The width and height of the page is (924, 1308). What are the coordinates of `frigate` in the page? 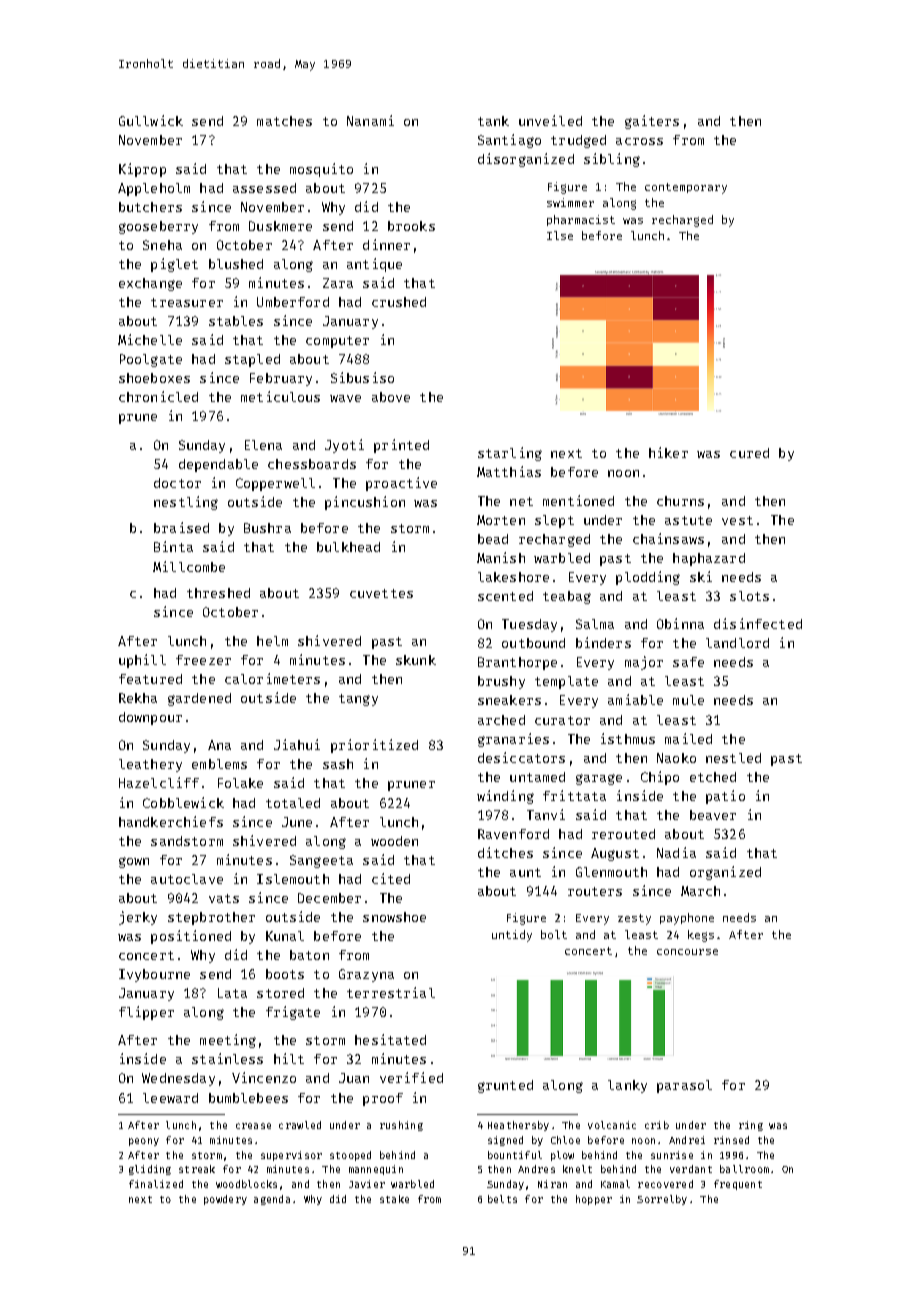 It's located at (293, 1013).
